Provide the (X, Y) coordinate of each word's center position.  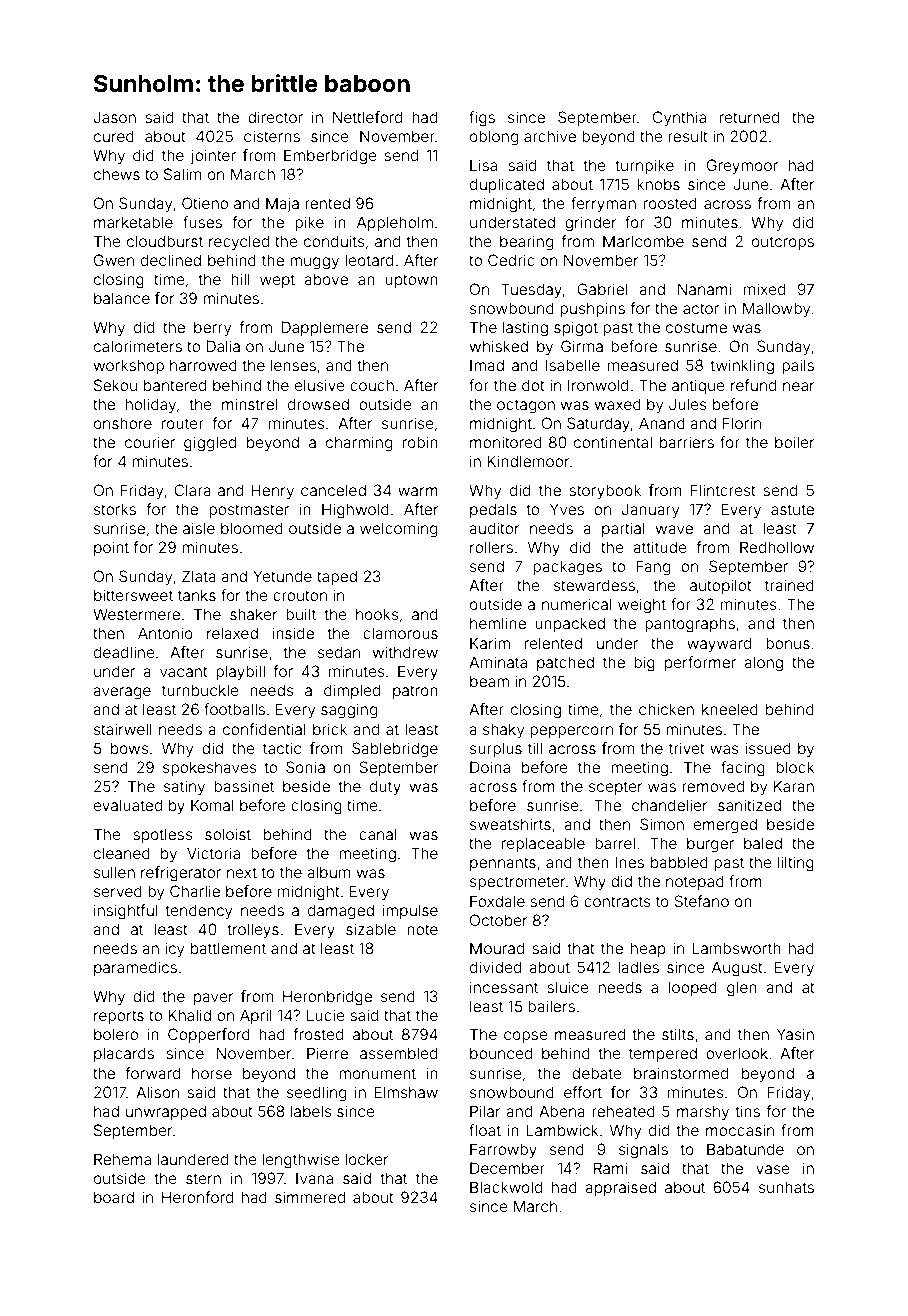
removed (713, 786)
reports (119, 1017)
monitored (506, 442)
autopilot (721, 586)
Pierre (327, 1053)
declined (171, 260)
